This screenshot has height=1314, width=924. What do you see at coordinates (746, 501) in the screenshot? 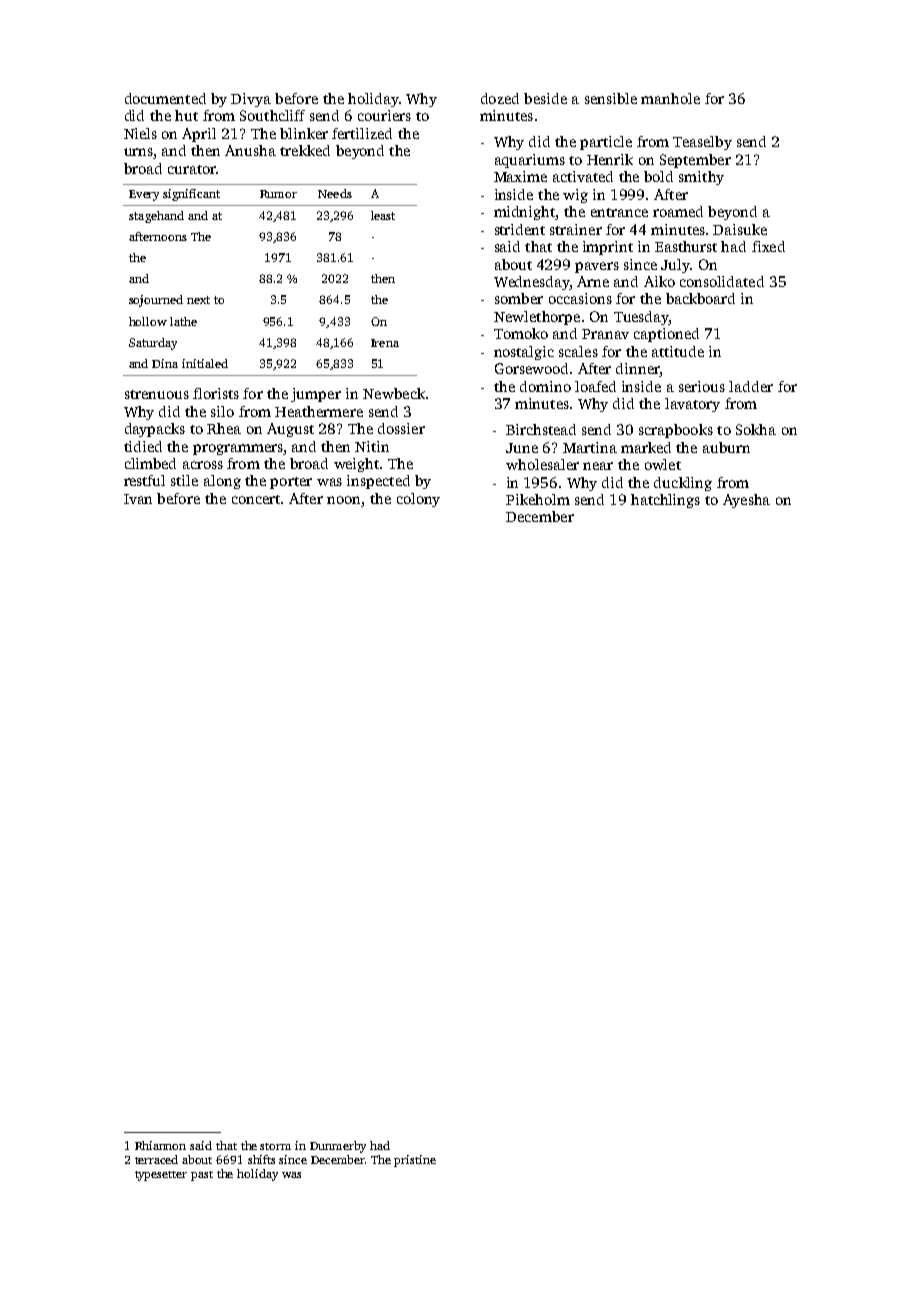
I see `Ayesha` at bounding box center [746, 501].
